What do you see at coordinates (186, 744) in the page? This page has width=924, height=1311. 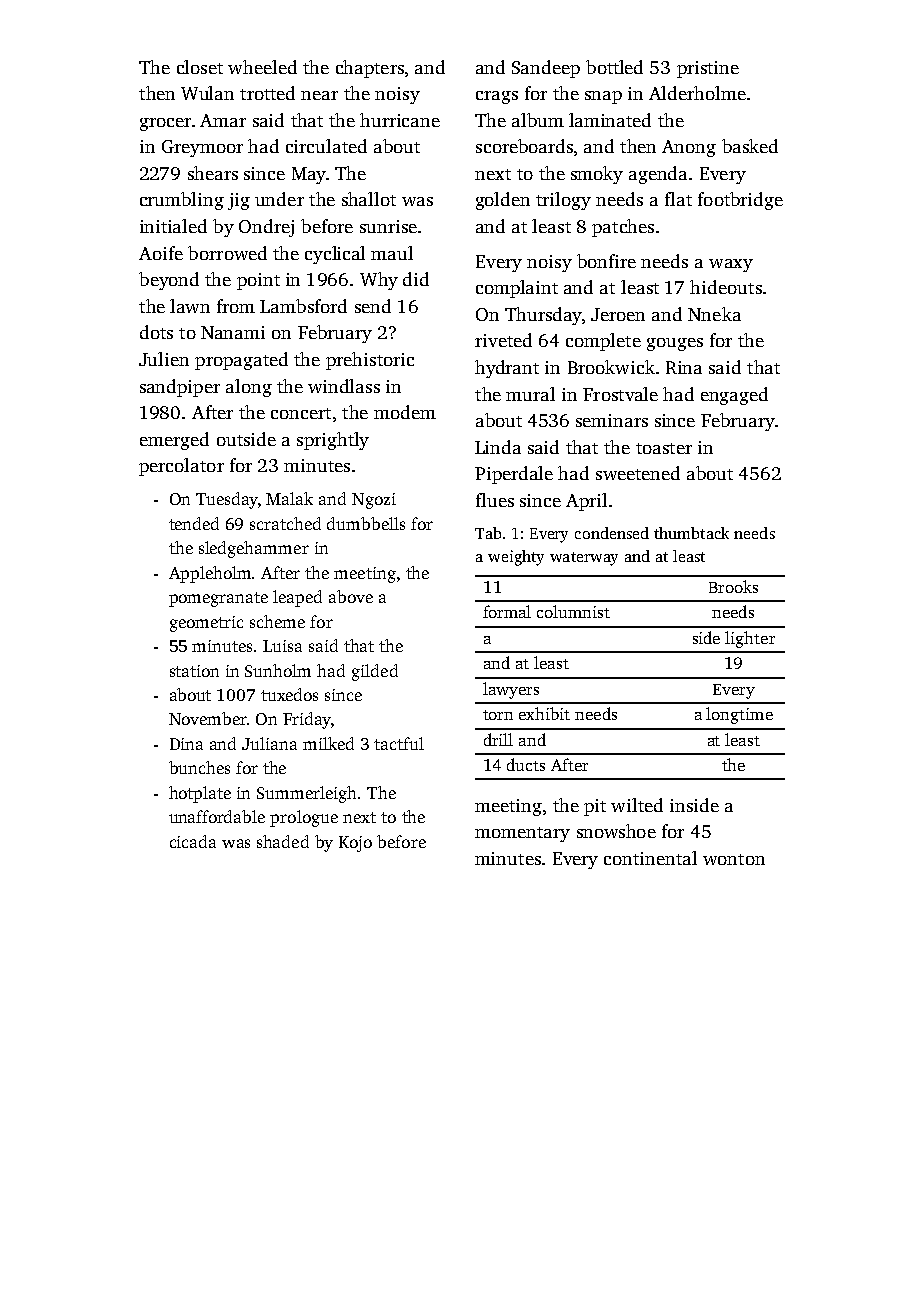 I see `Dina` at bounding box center [186, 744].
